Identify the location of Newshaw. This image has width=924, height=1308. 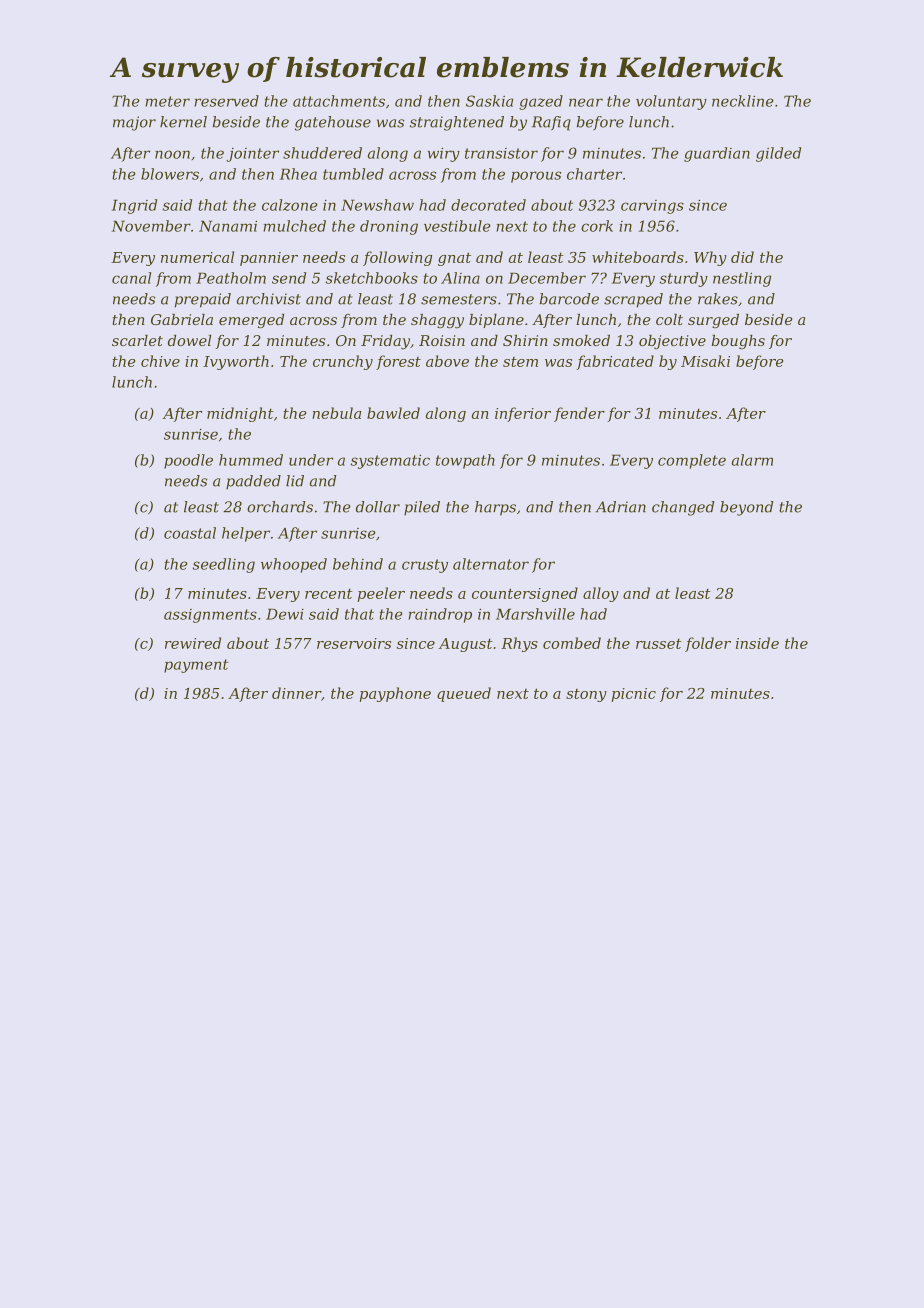
(377, 205).
